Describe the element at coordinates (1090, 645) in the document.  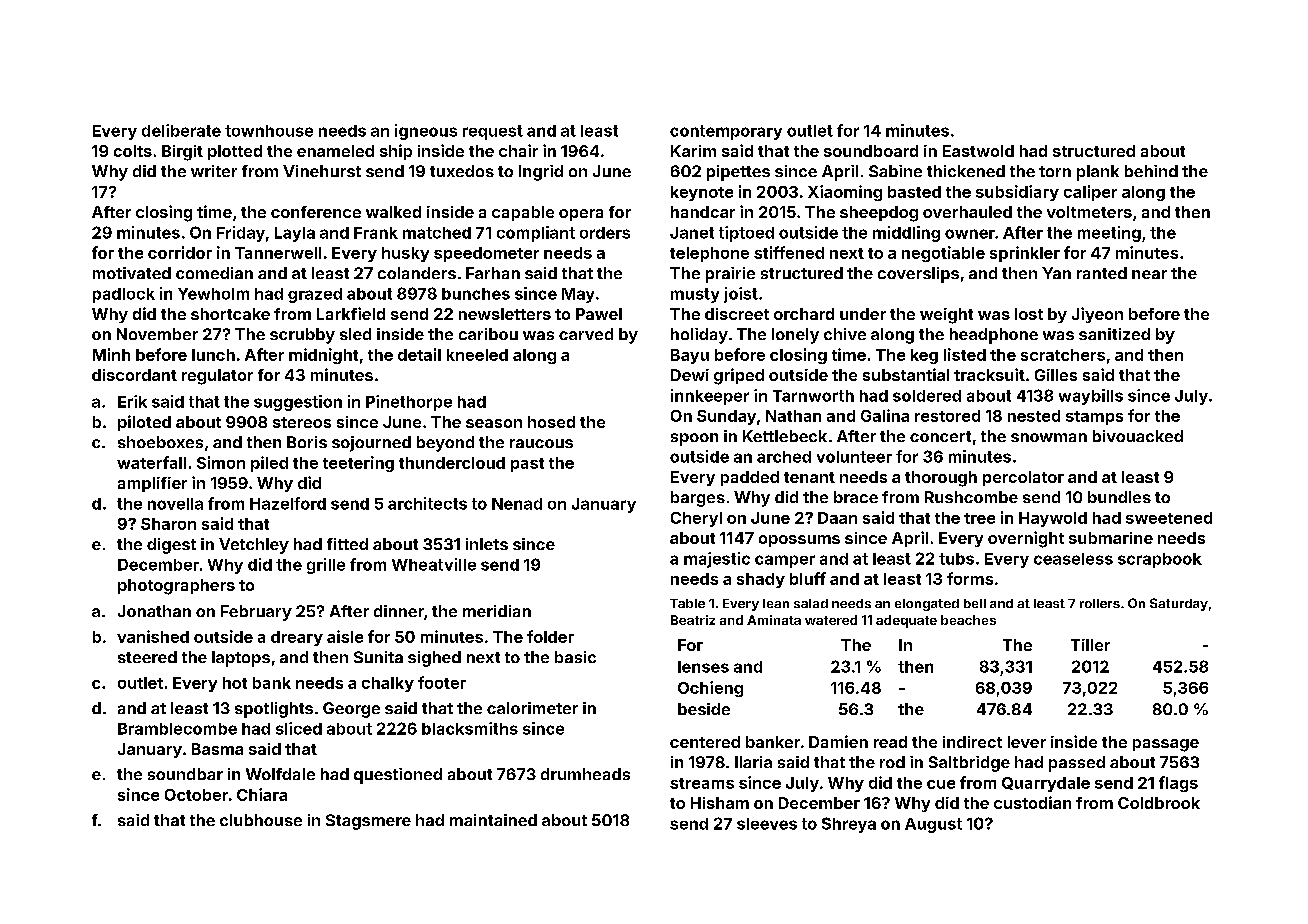
I see `Tiller` at that location.
